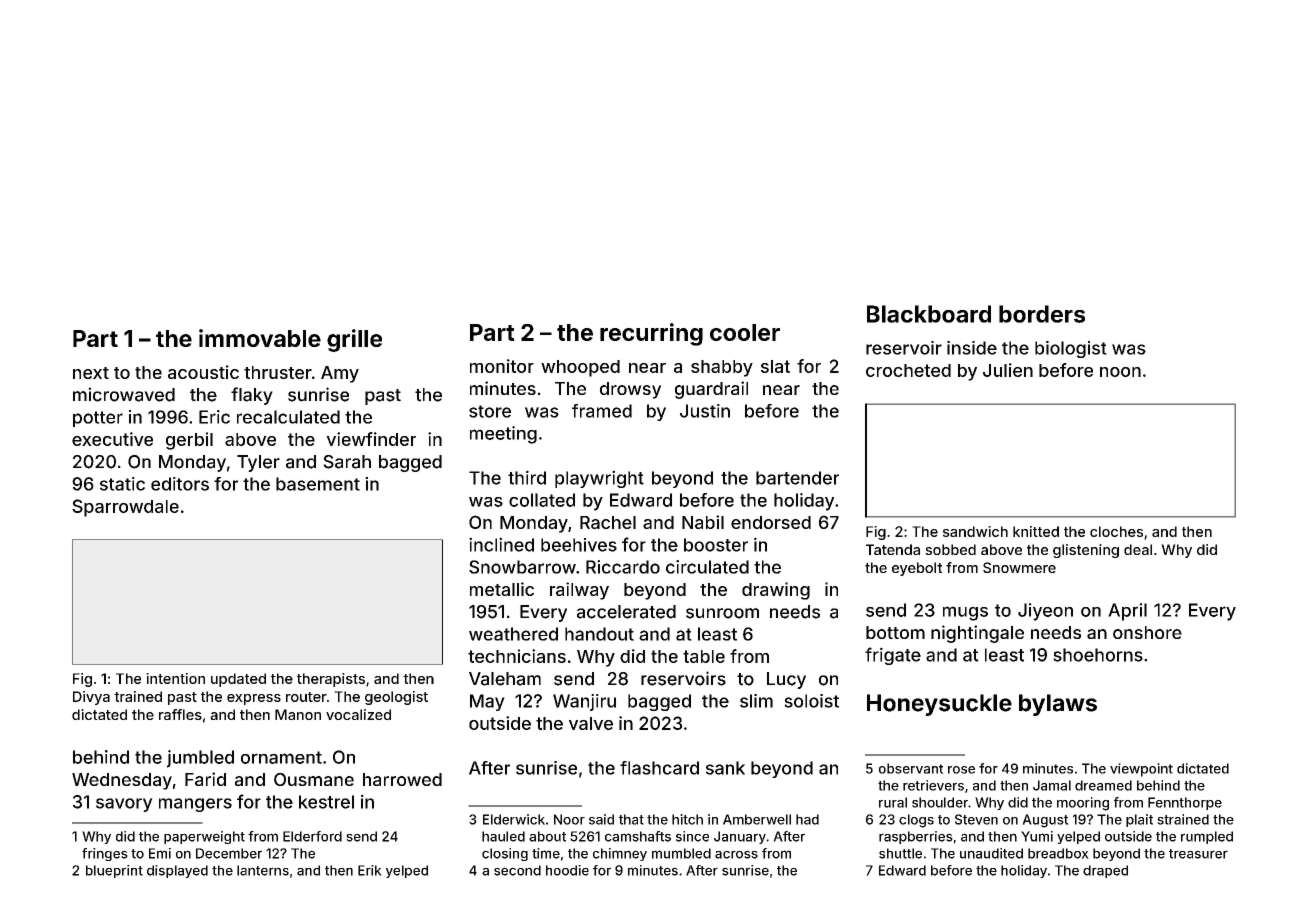  What do you see at coordinates (238, 680) in the document?
I see `updated` at bounding box center [238, 680].
